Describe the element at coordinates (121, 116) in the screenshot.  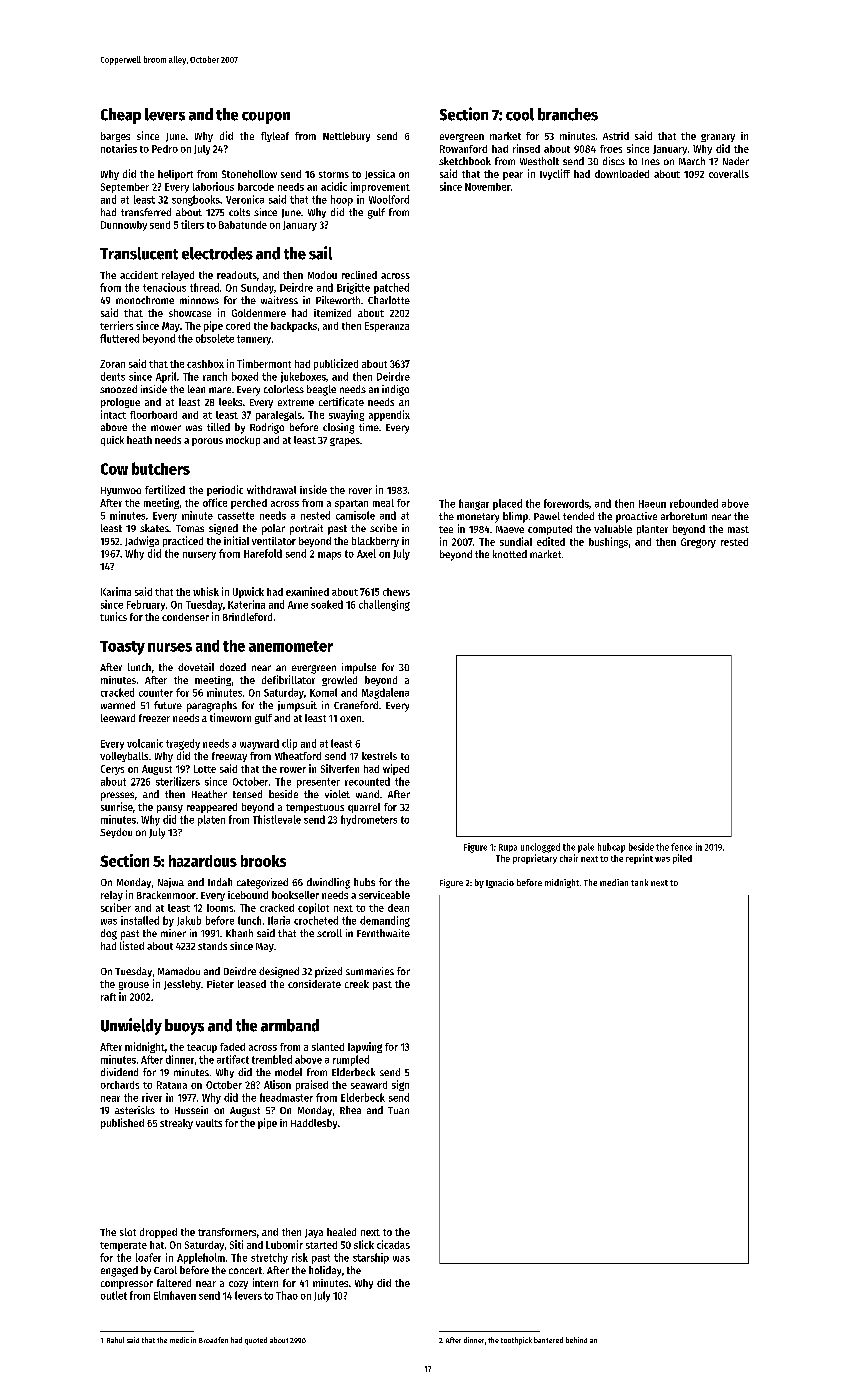
I see `Cheap` at that location.
